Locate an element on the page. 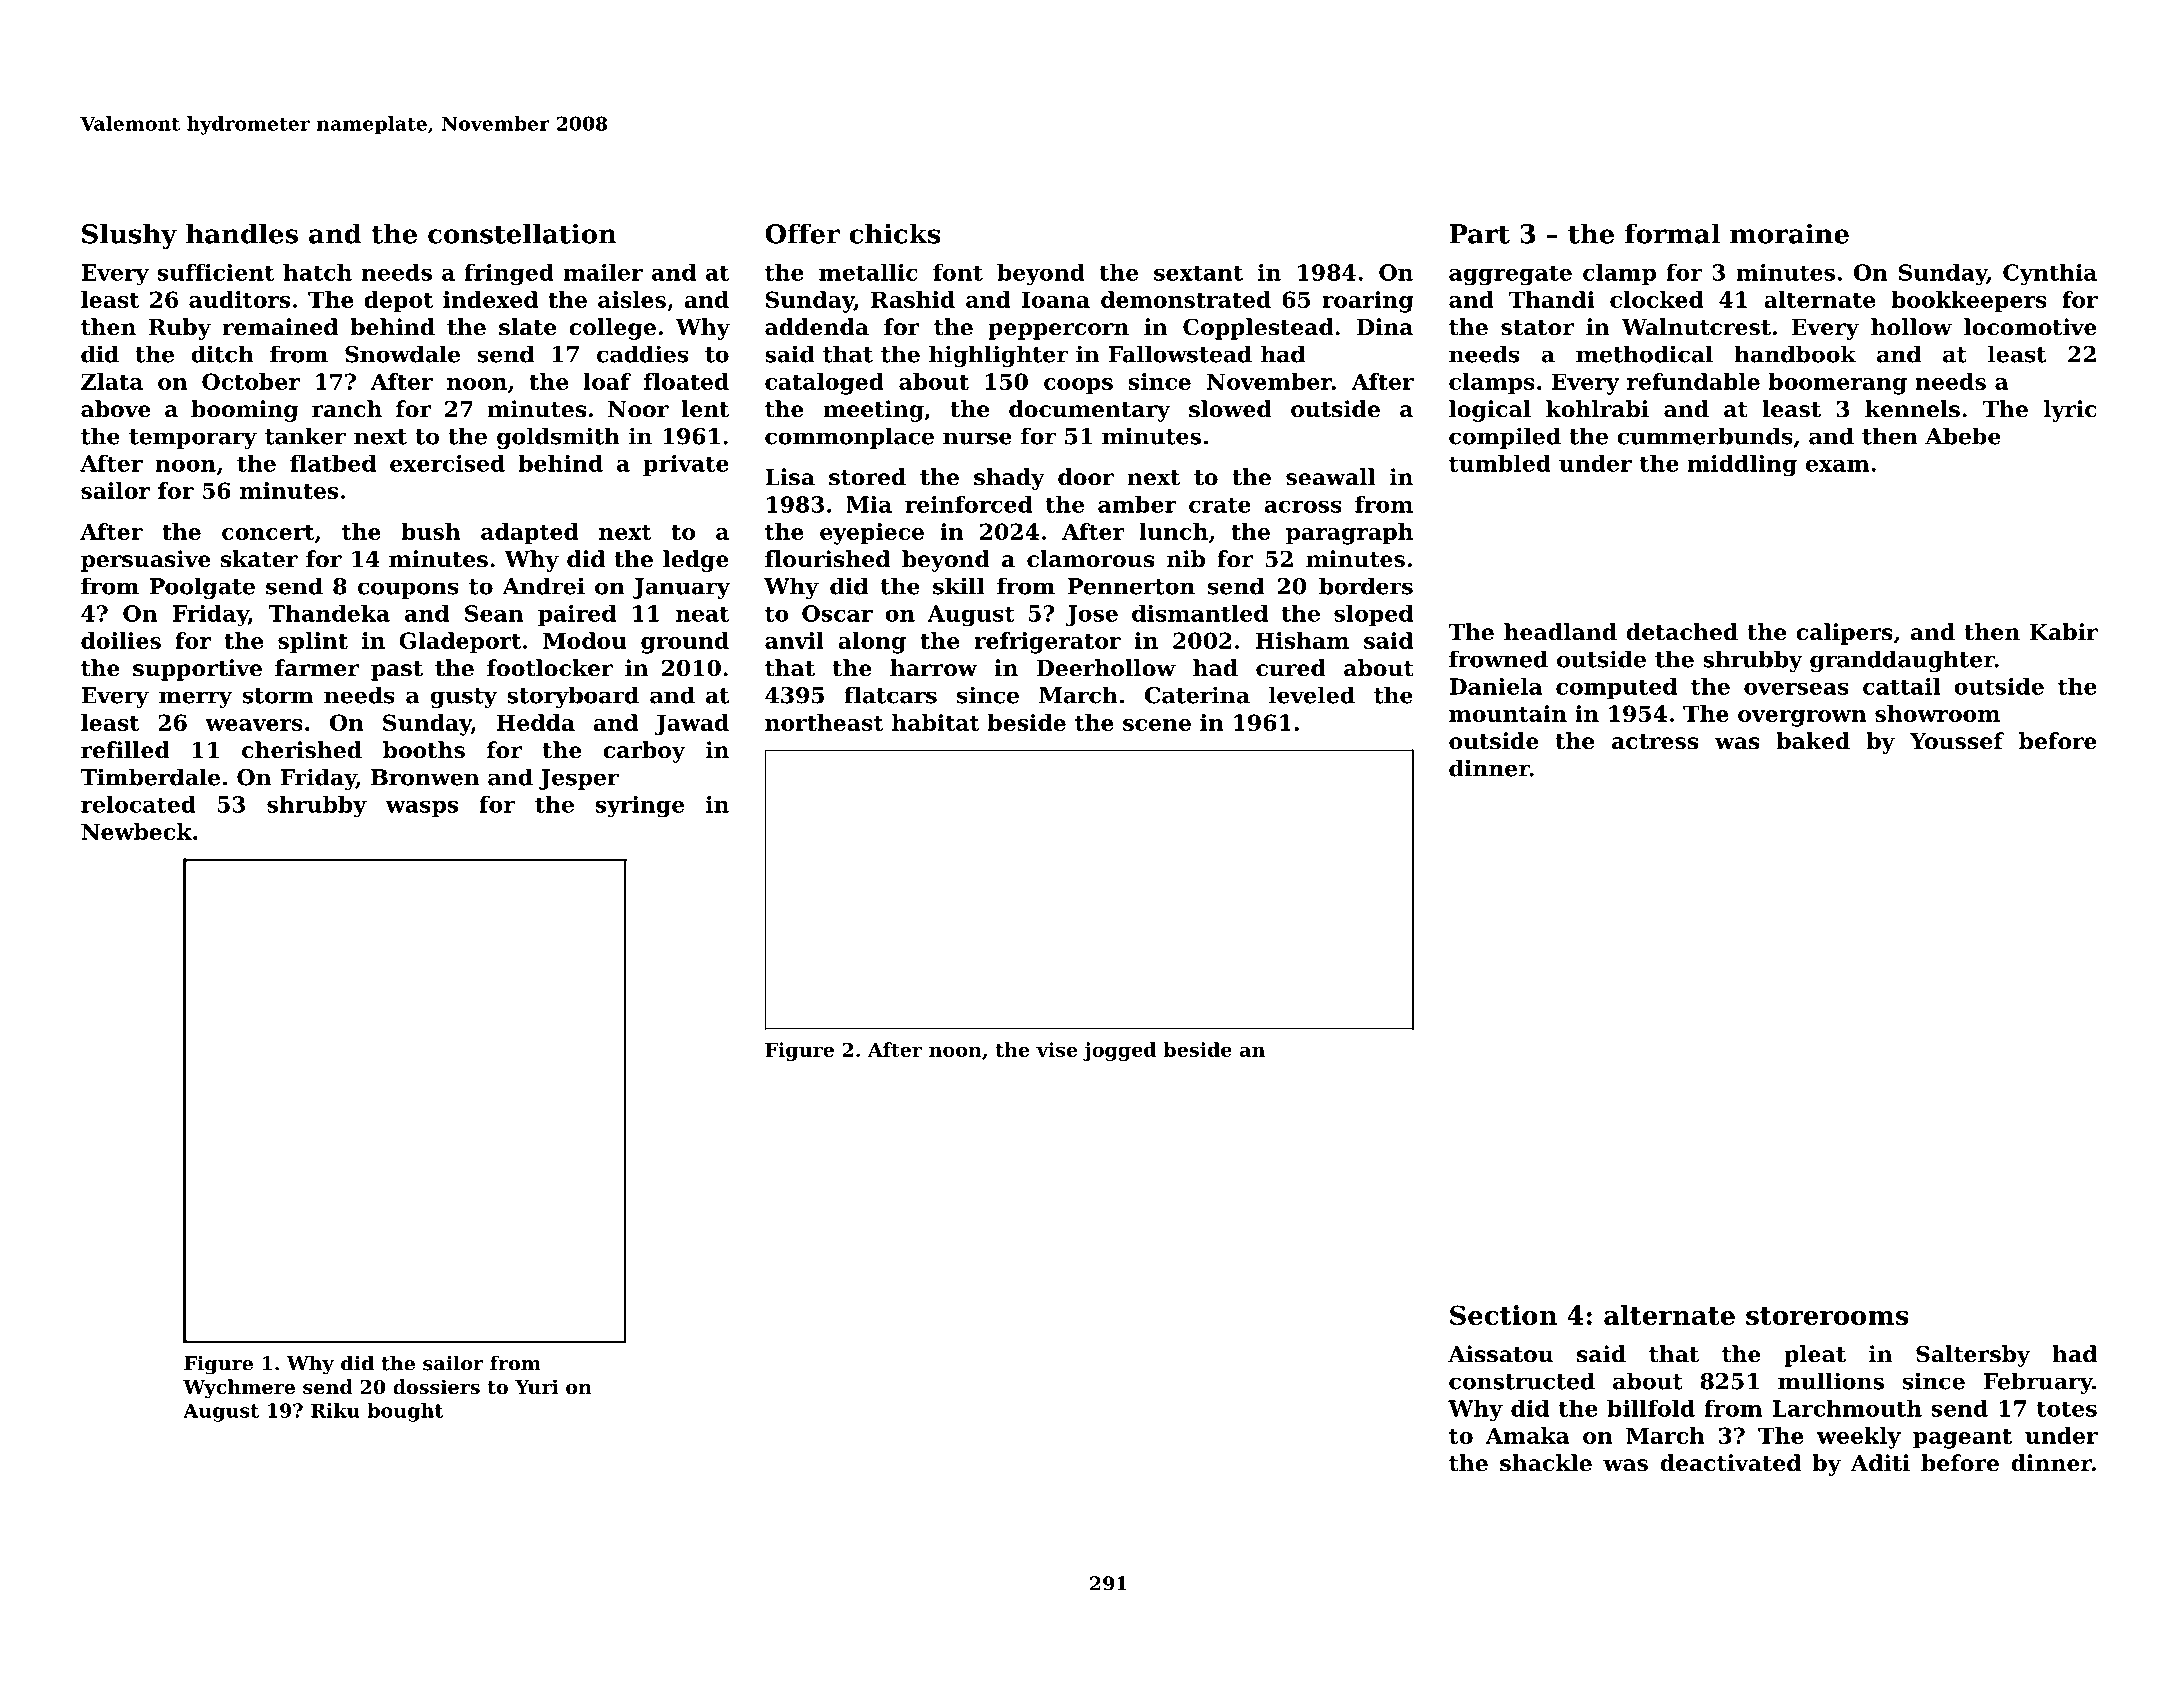  bought is located at coordinates (405, 1412).
